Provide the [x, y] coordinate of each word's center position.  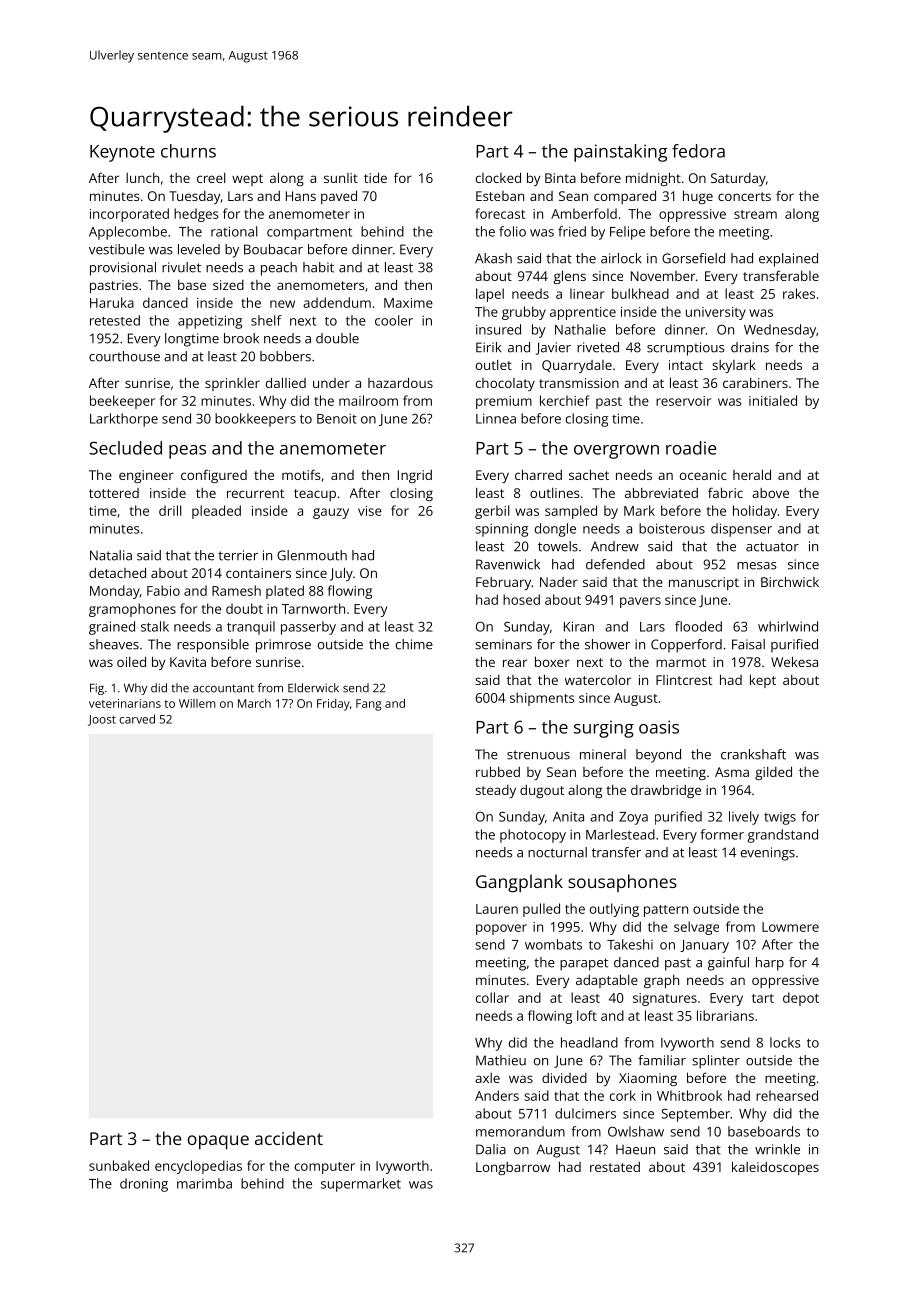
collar [492, 997]
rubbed [498, 771]
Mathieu [501, 1060]
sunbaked [119, 1165]
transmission [579, 383]
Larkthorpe [124, 420]
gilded [773, 773]
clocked [498, 177]
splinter [716, 1062]
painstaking [620, 153]
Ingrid [415, 476]
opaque [218, 1142]
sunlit [341, 178]
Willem [197, 703]
